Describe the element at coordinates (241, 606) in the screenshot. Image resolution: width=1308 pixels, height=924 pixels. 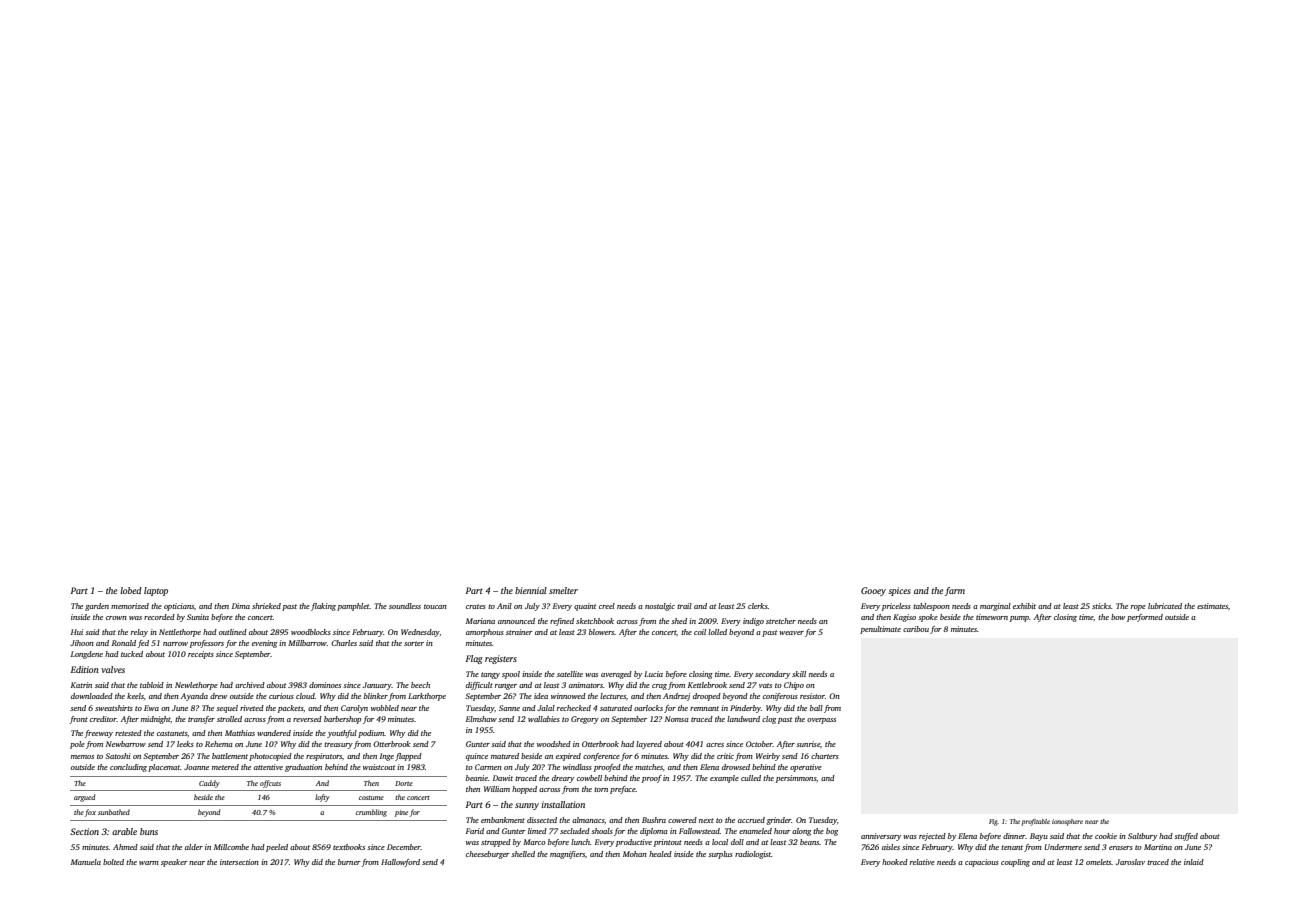
I see `Dima` at that location.
